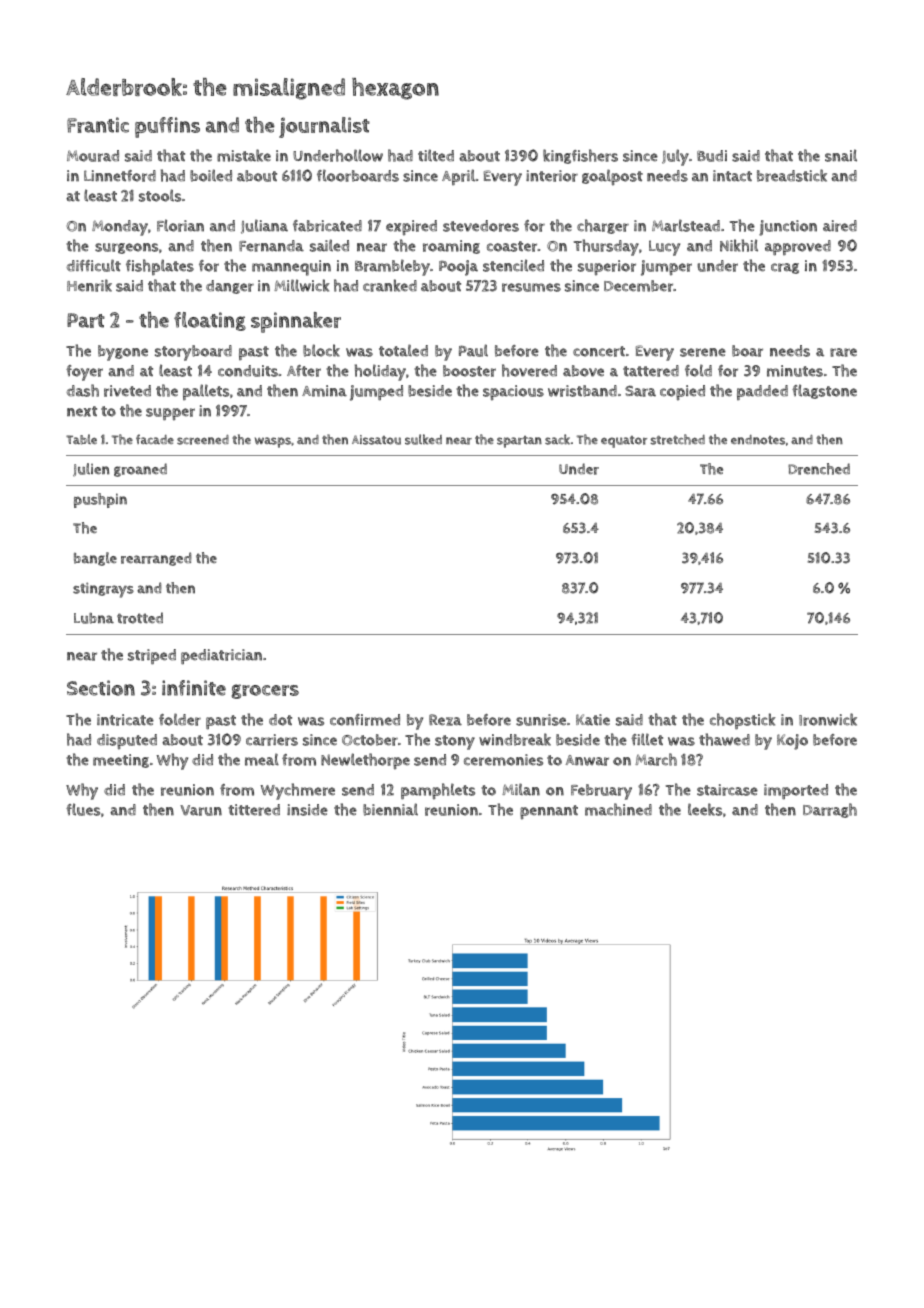 Image resolution: width=924 pixels, height=1308 pixels. Describe the element at coordinates (324, 127) in the screenshot. I see `journalist` at that location.
